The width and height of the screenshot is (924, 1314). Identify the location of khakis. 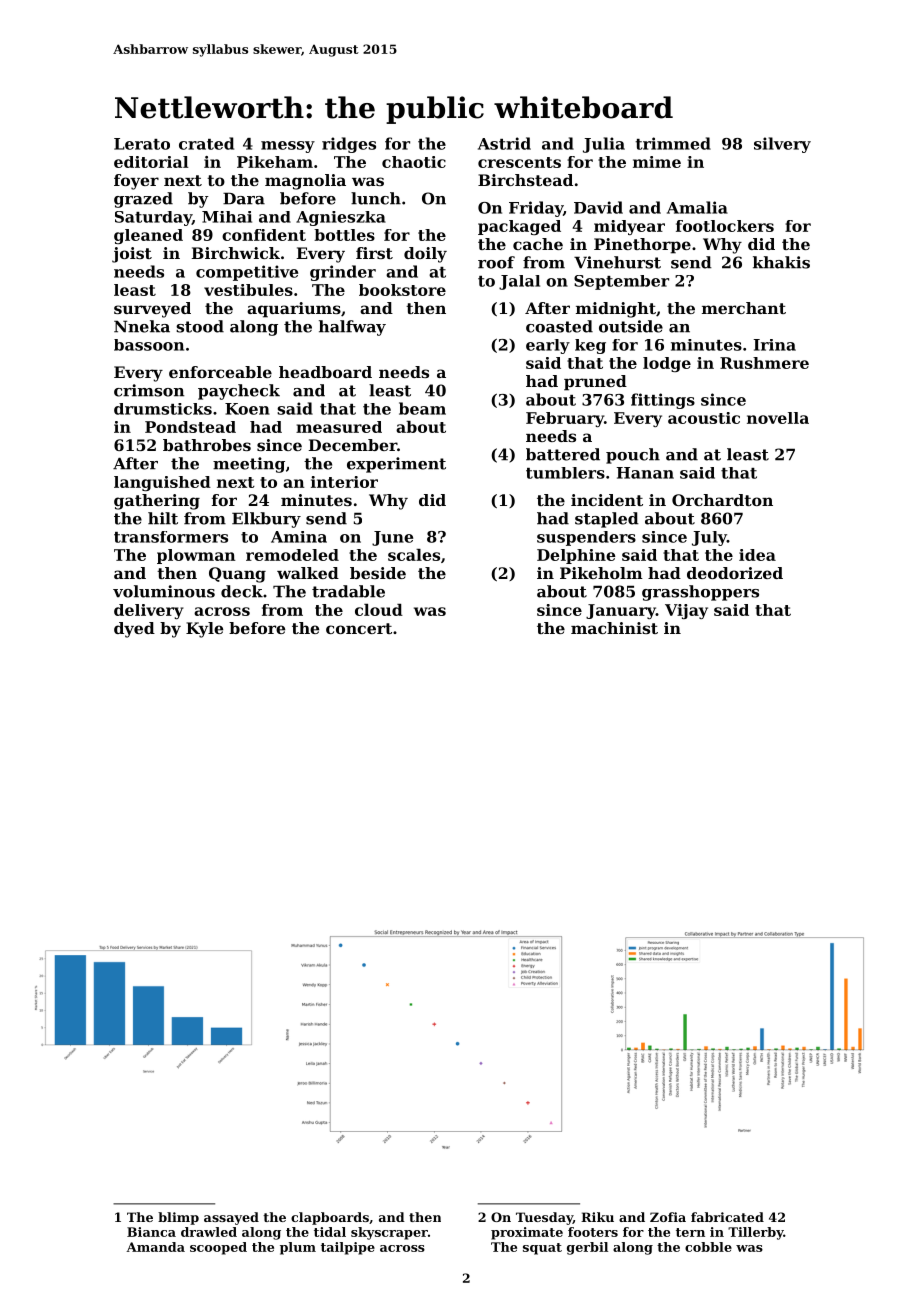
(781, 262).
